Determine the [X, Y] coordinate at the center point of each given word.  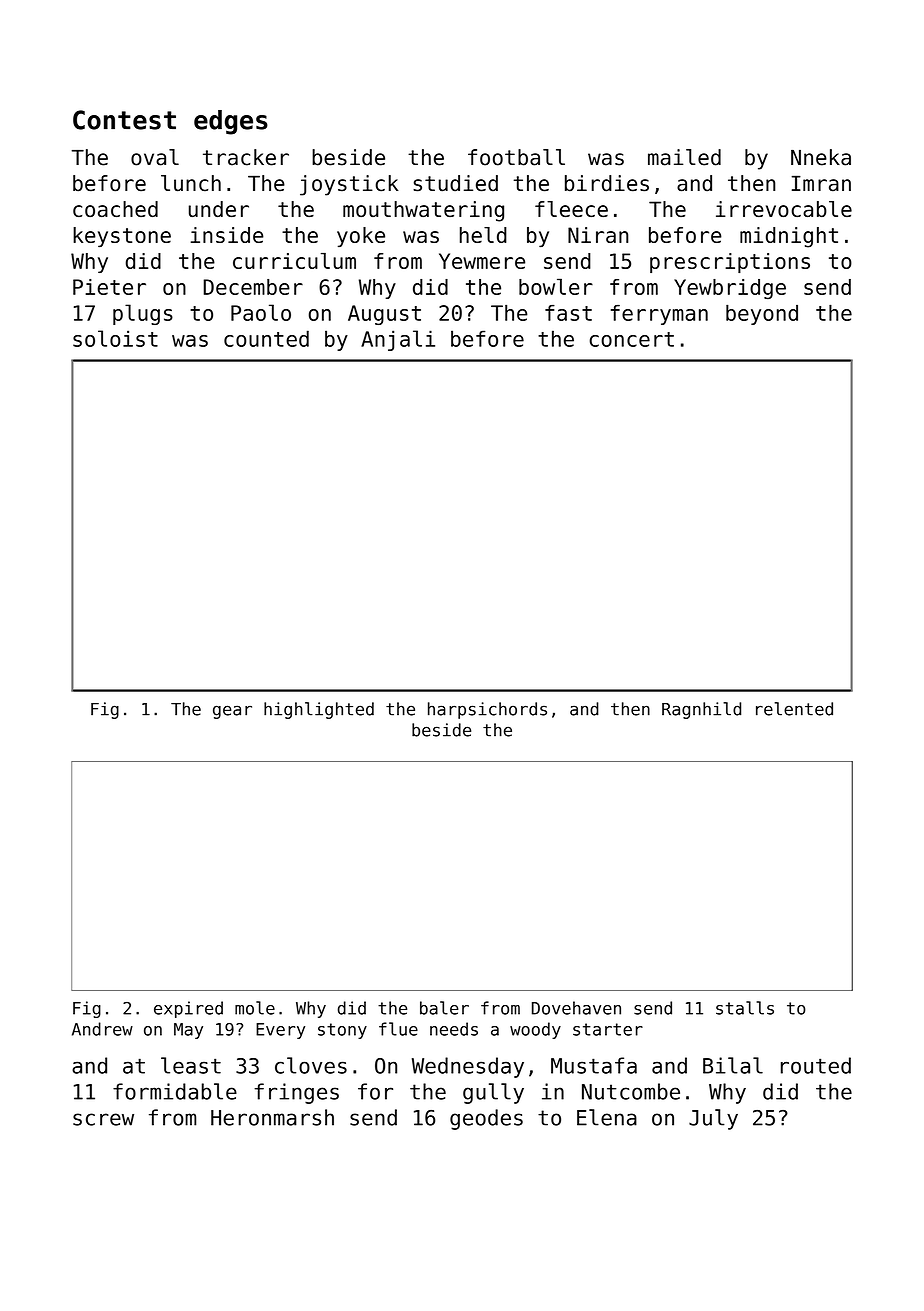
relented [794, 709]
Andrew [102, 1029]
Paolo [261, 312]
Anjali [398, 340]
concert [632, 339]
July [713, 1119]
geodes [486, 1119]
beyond [762, 315]
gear [232, 712]
